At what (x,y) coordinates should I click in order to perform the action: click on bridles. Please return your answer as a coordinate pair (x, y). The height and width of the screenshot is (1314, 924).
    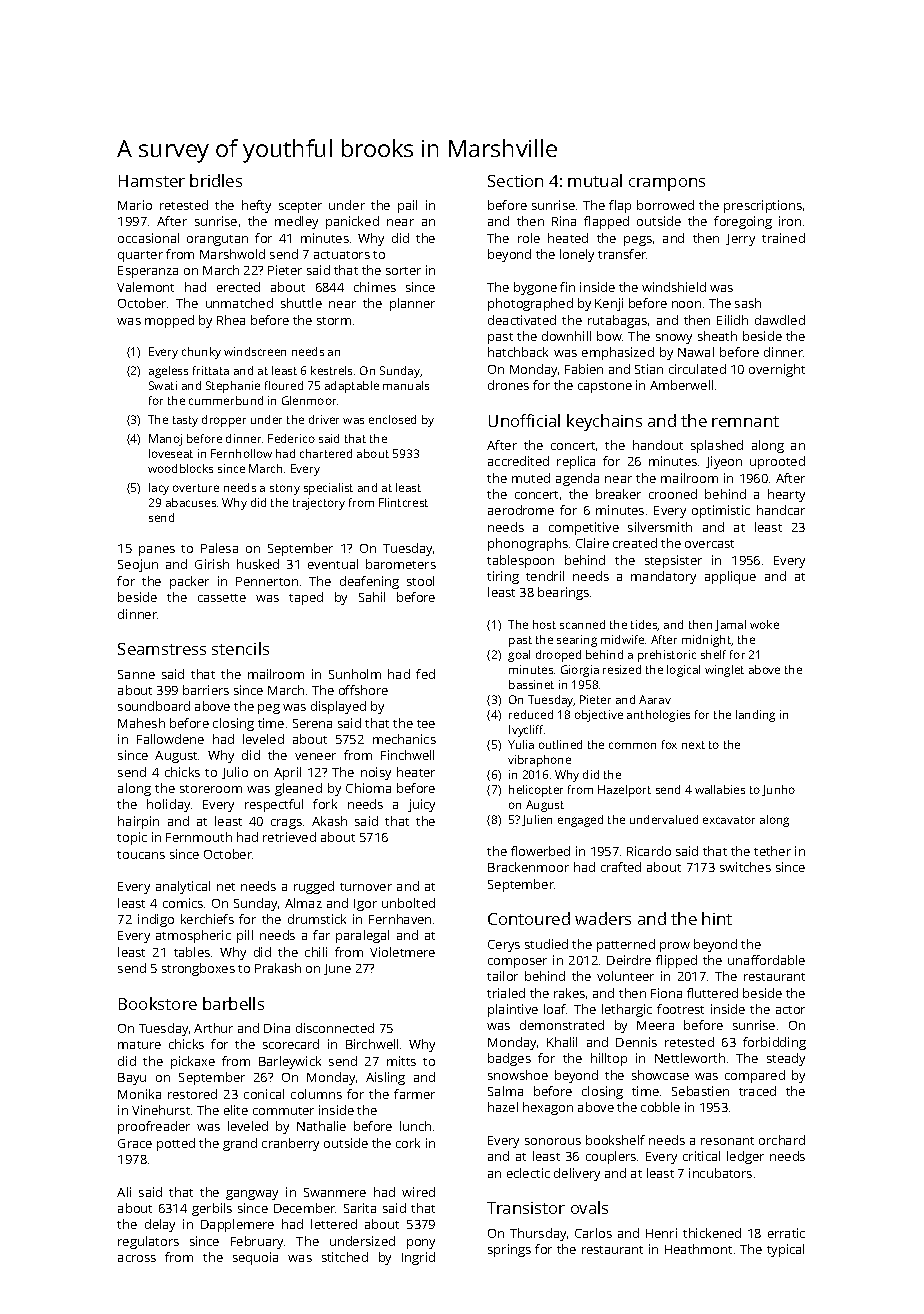
    Looking at the image, I should click on (216, 180).
